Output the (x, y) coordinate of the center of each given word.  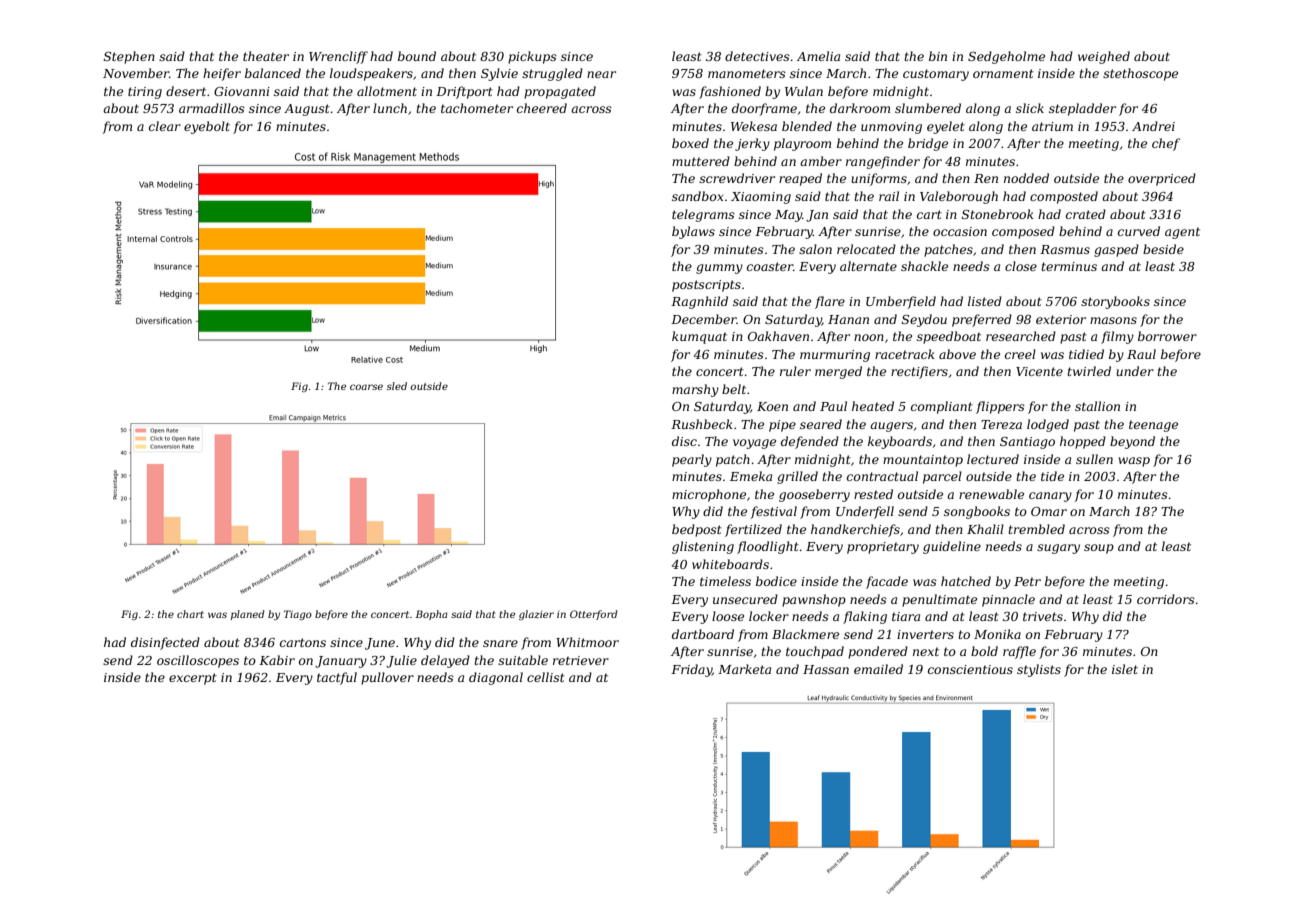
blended (807, 126)
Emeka (751, 476)
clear (165, 126)
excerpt (193, 679)
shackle (924, 266)
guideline (952, 547)
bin (938, 56)
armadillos (212, 108)
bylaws (693, 232)
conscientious (970, 669)
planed (248, 615)
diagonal (496, 678)
